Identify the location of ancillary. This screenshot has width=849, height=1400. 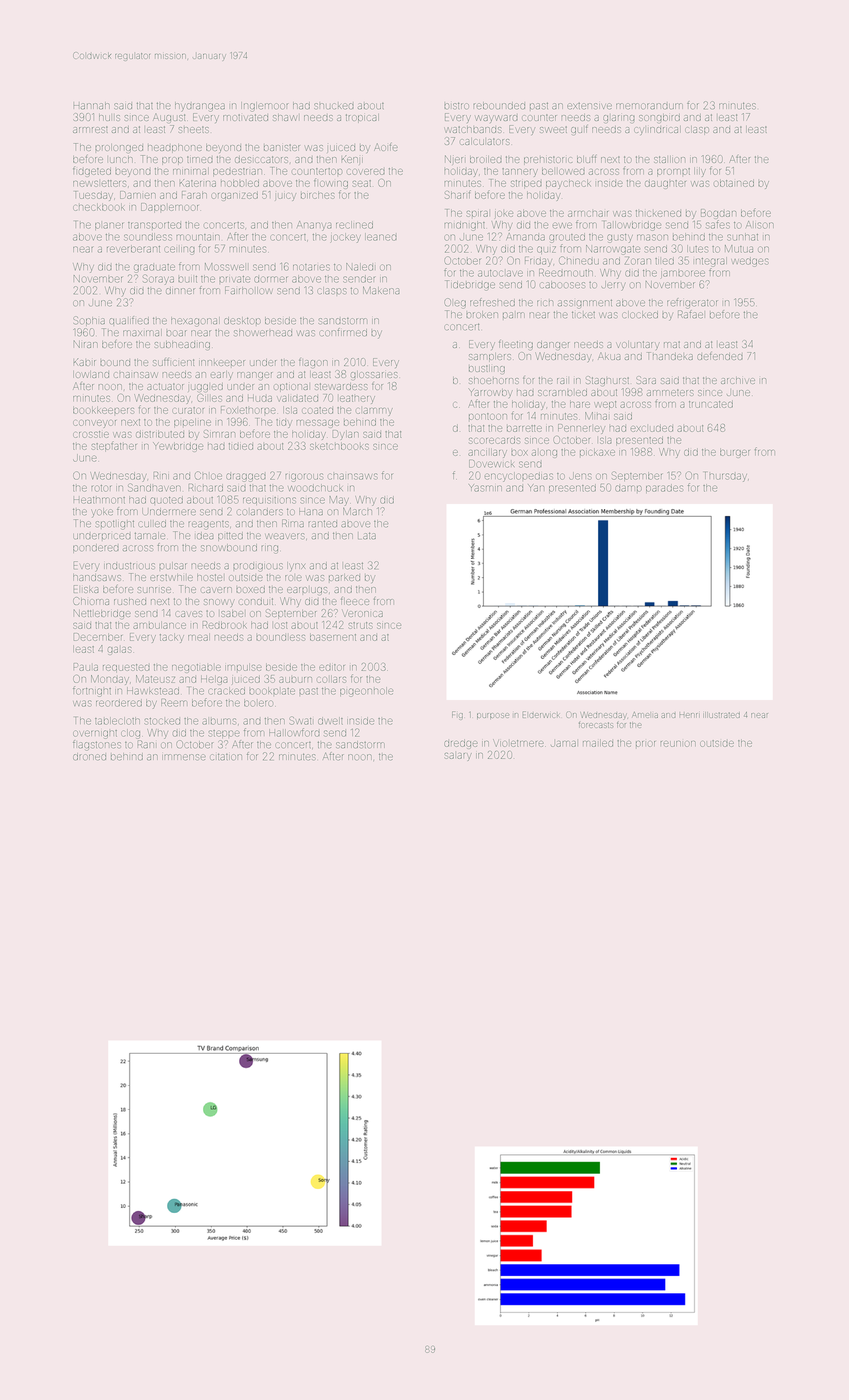
(487, 453).
